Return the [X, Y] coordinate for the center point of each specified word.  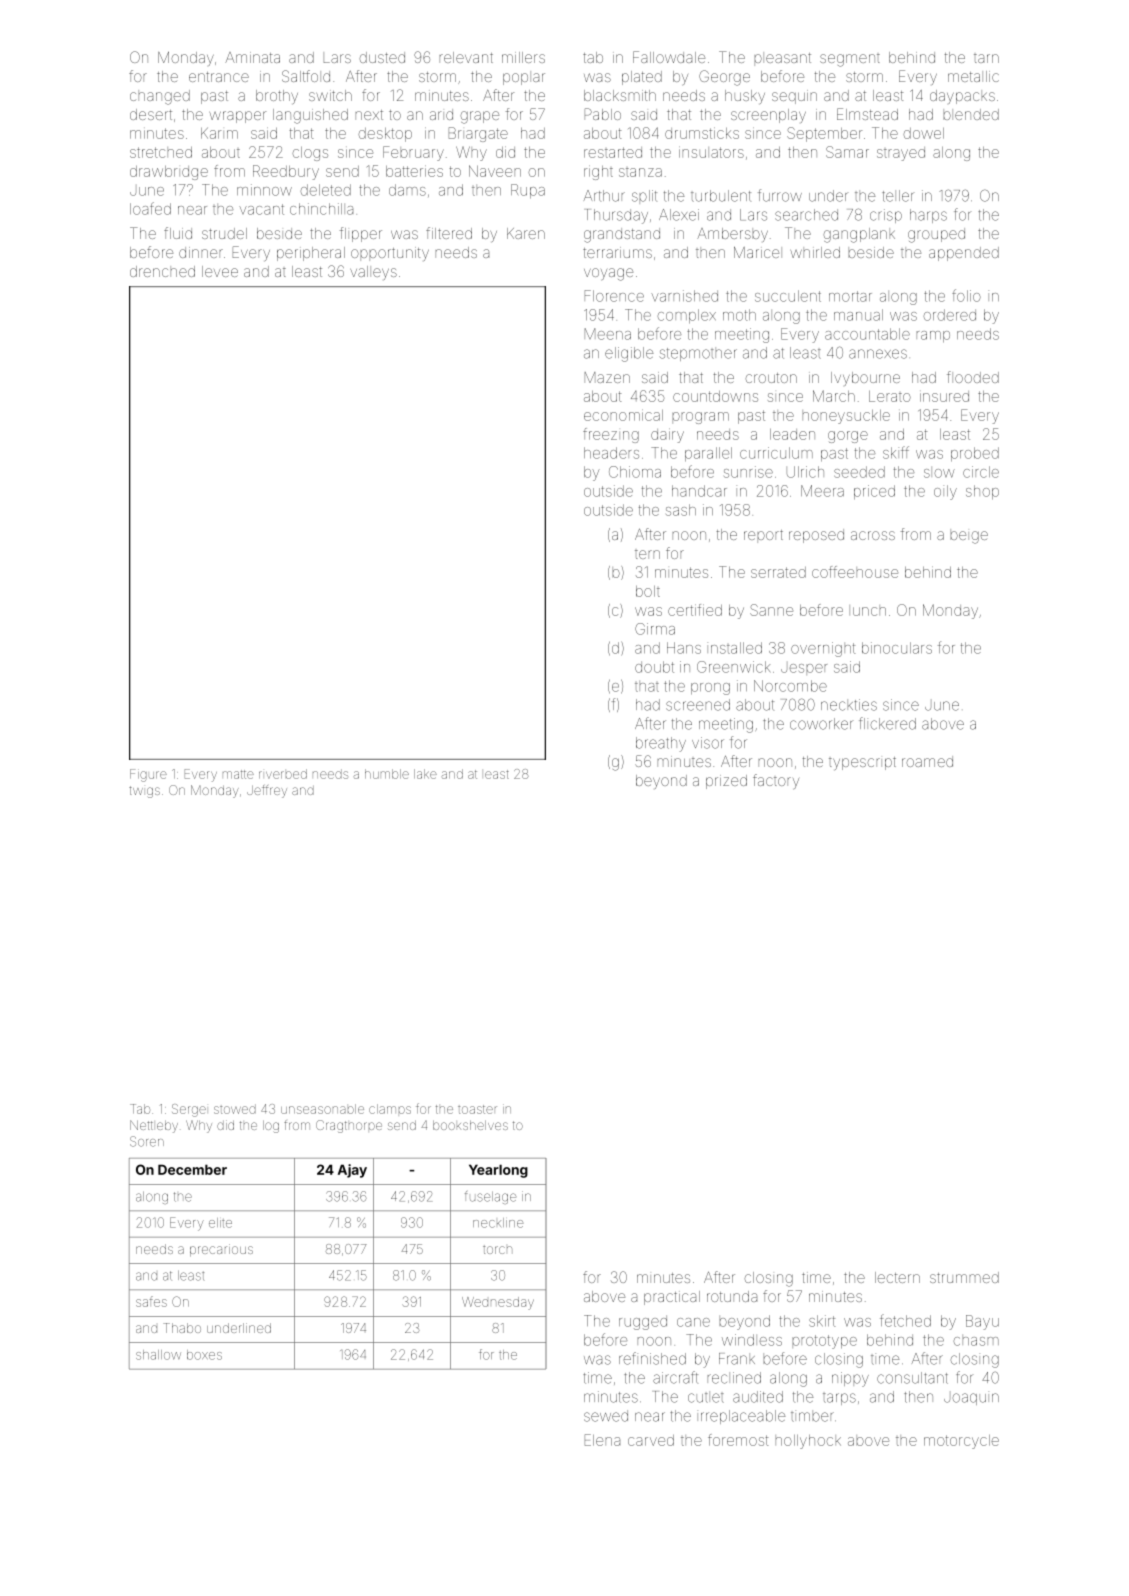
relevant [466, 57]
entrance [219, 77]
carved [651, 1440]
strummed [964, 1277]
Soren [147, 1141]
